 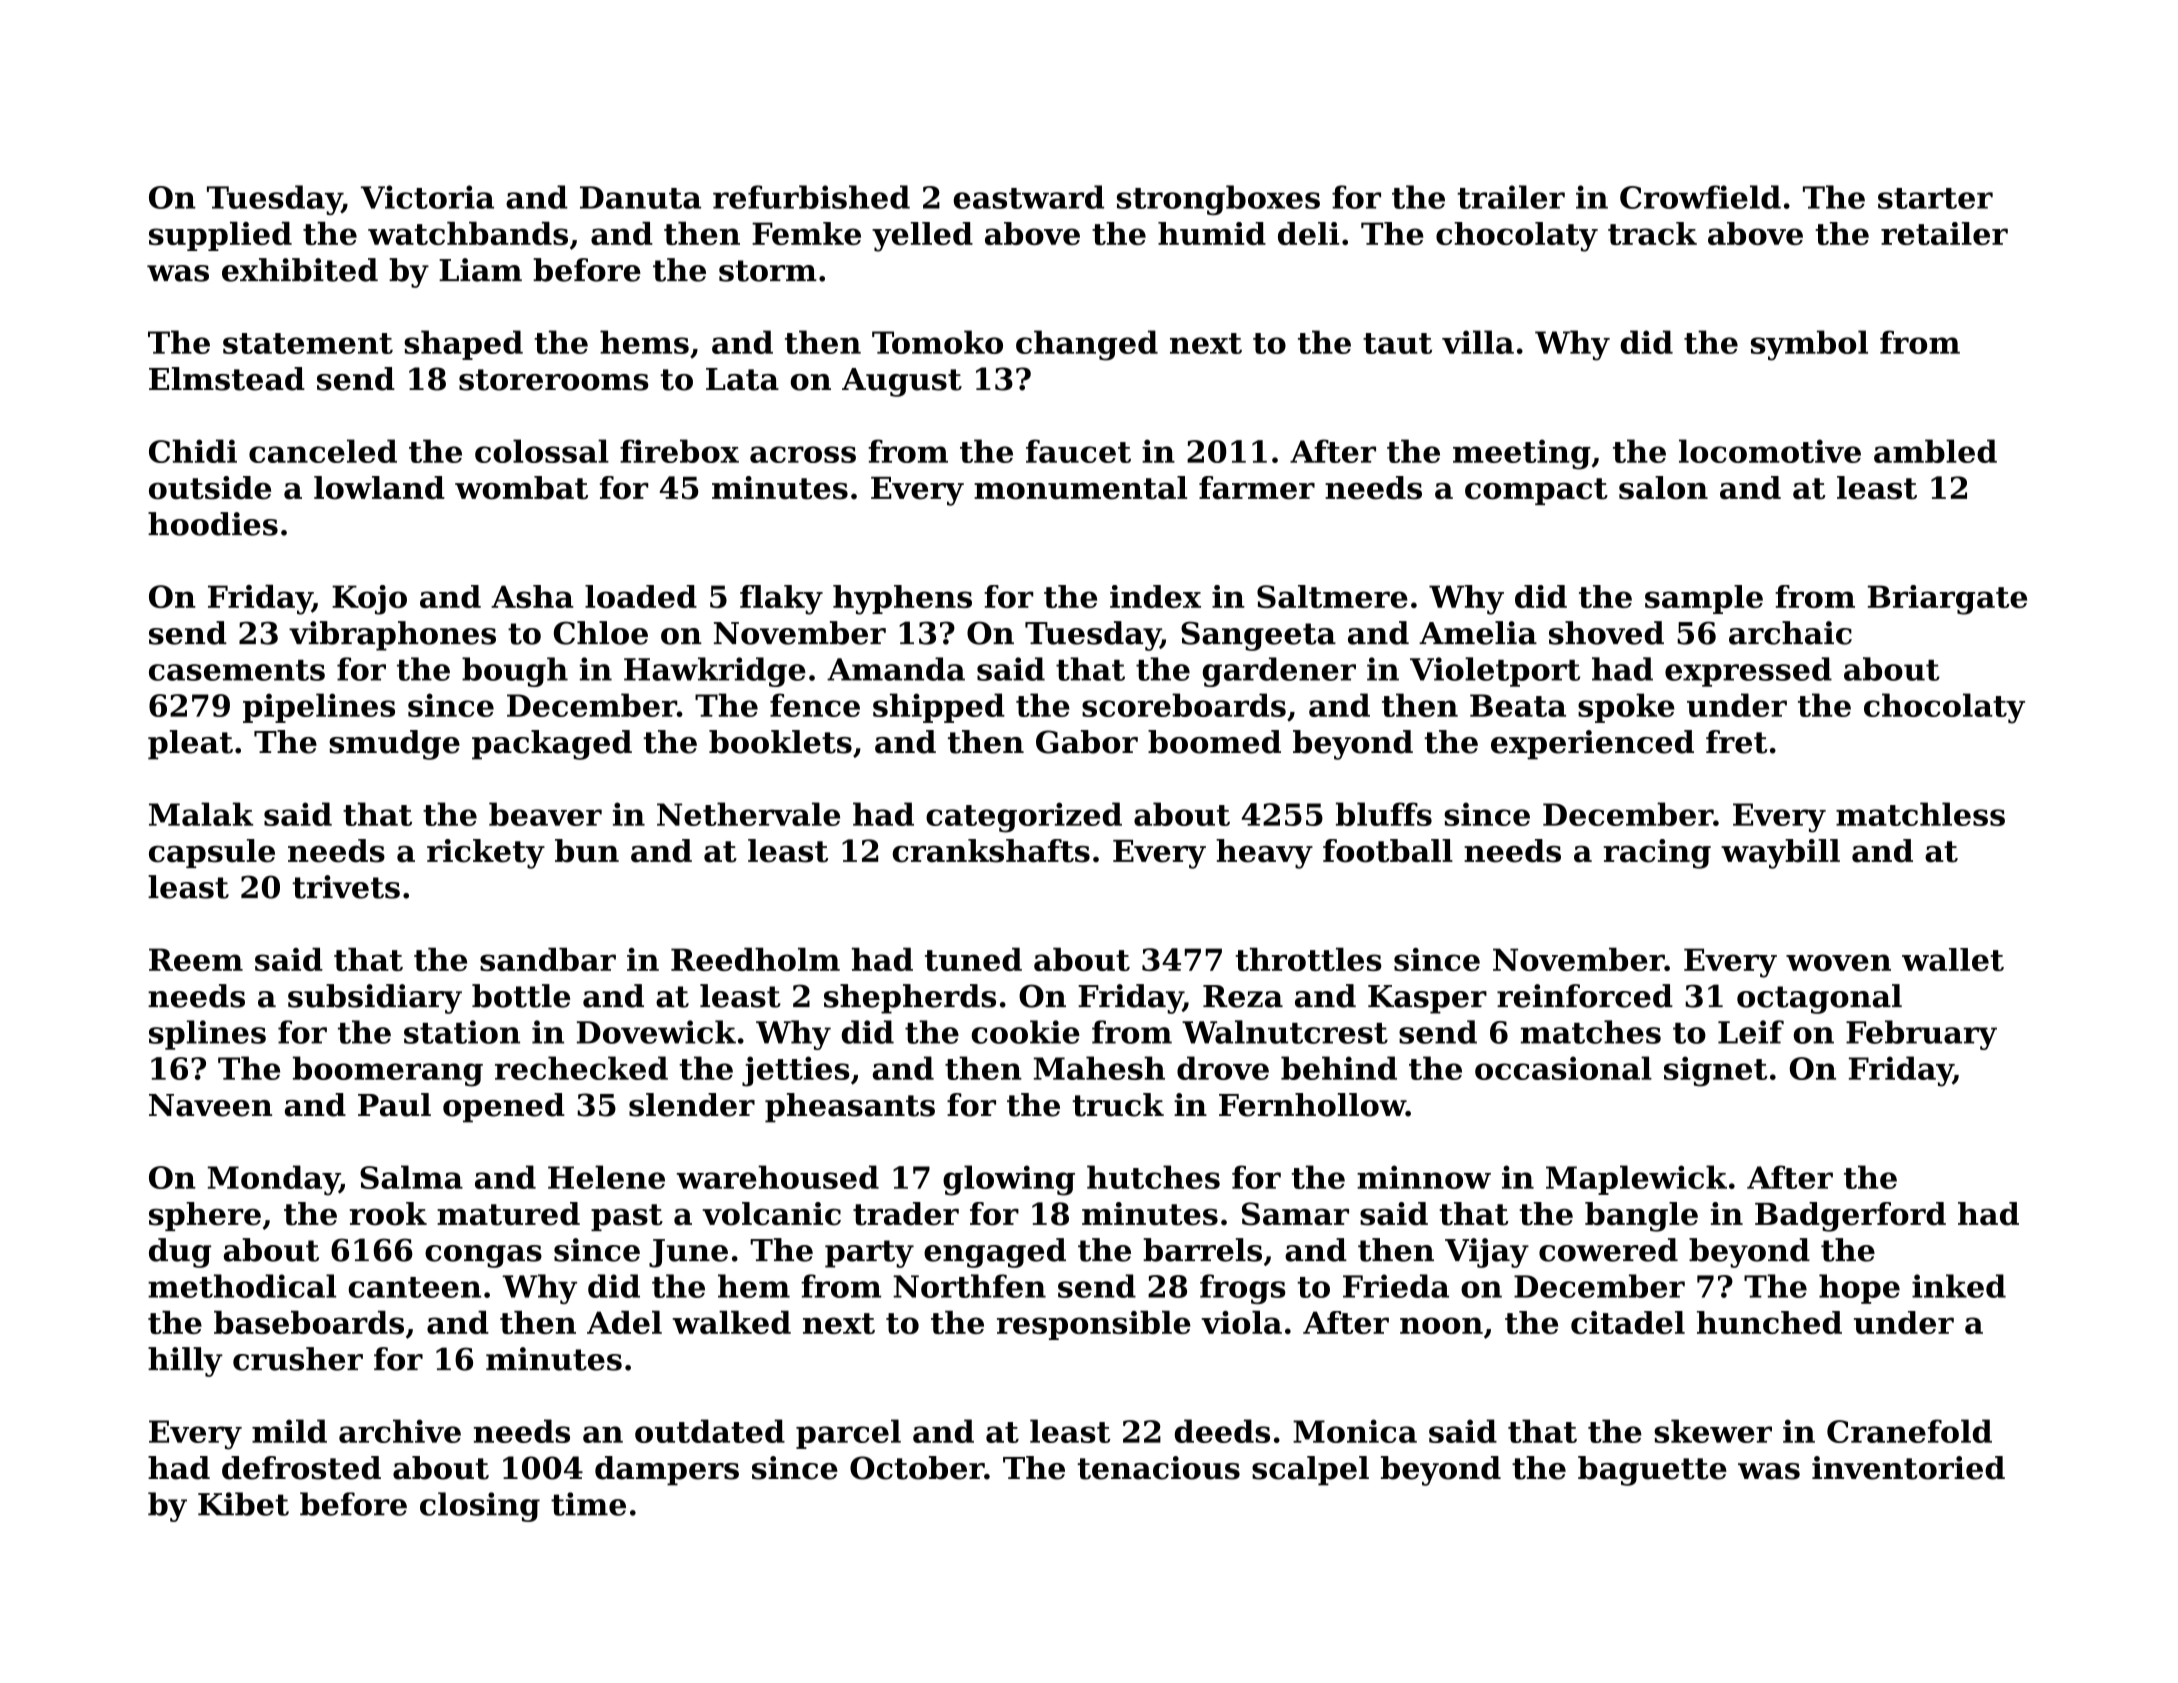 What do you see at coordinates (917, 1468) in the screenshot?
I see `October` at bounding box center [917, 1468].
